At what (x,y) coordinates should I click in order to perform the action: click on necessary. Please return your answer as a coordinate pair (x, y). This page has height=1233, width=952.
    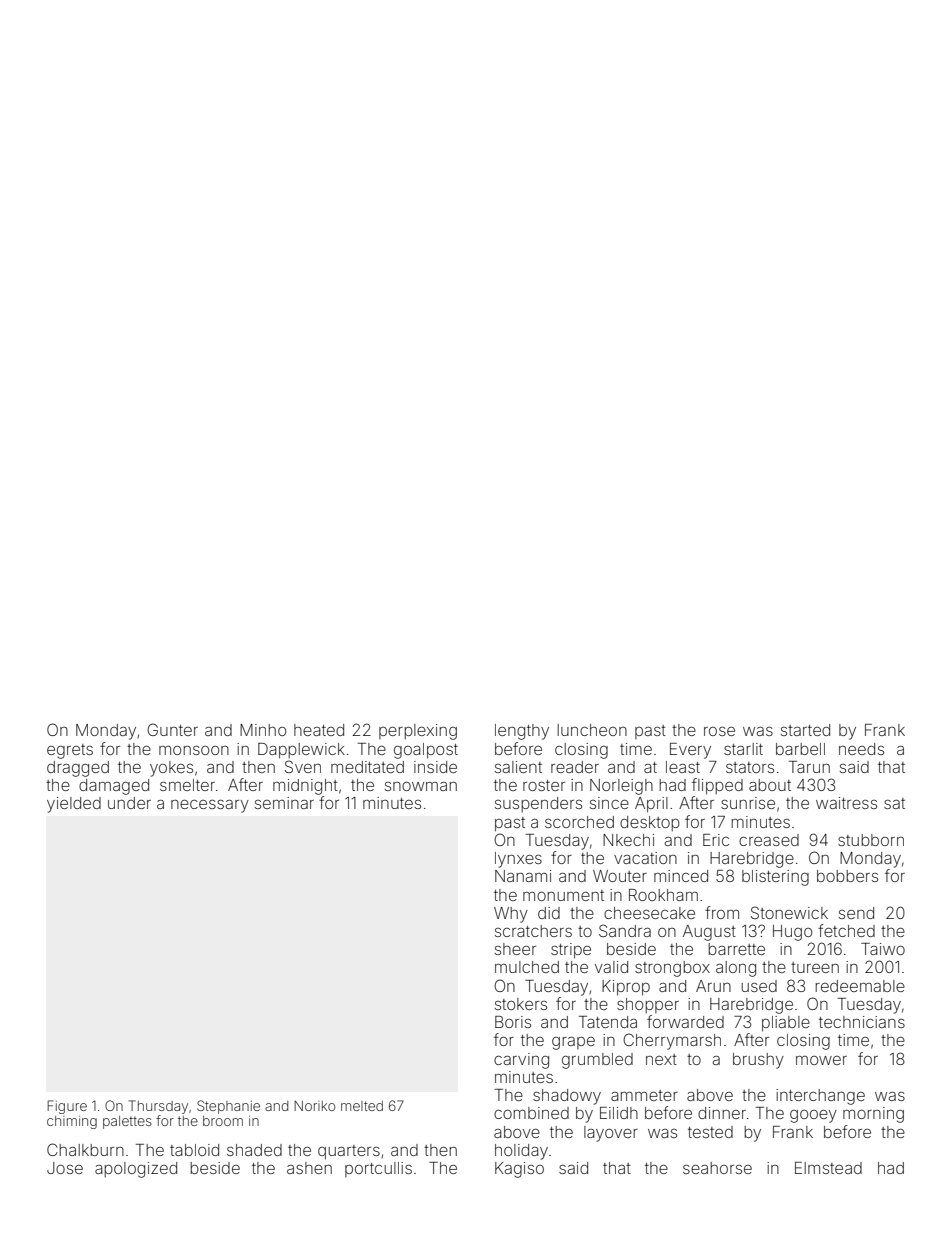
    Looking at the image, I should click on (210, 806).
